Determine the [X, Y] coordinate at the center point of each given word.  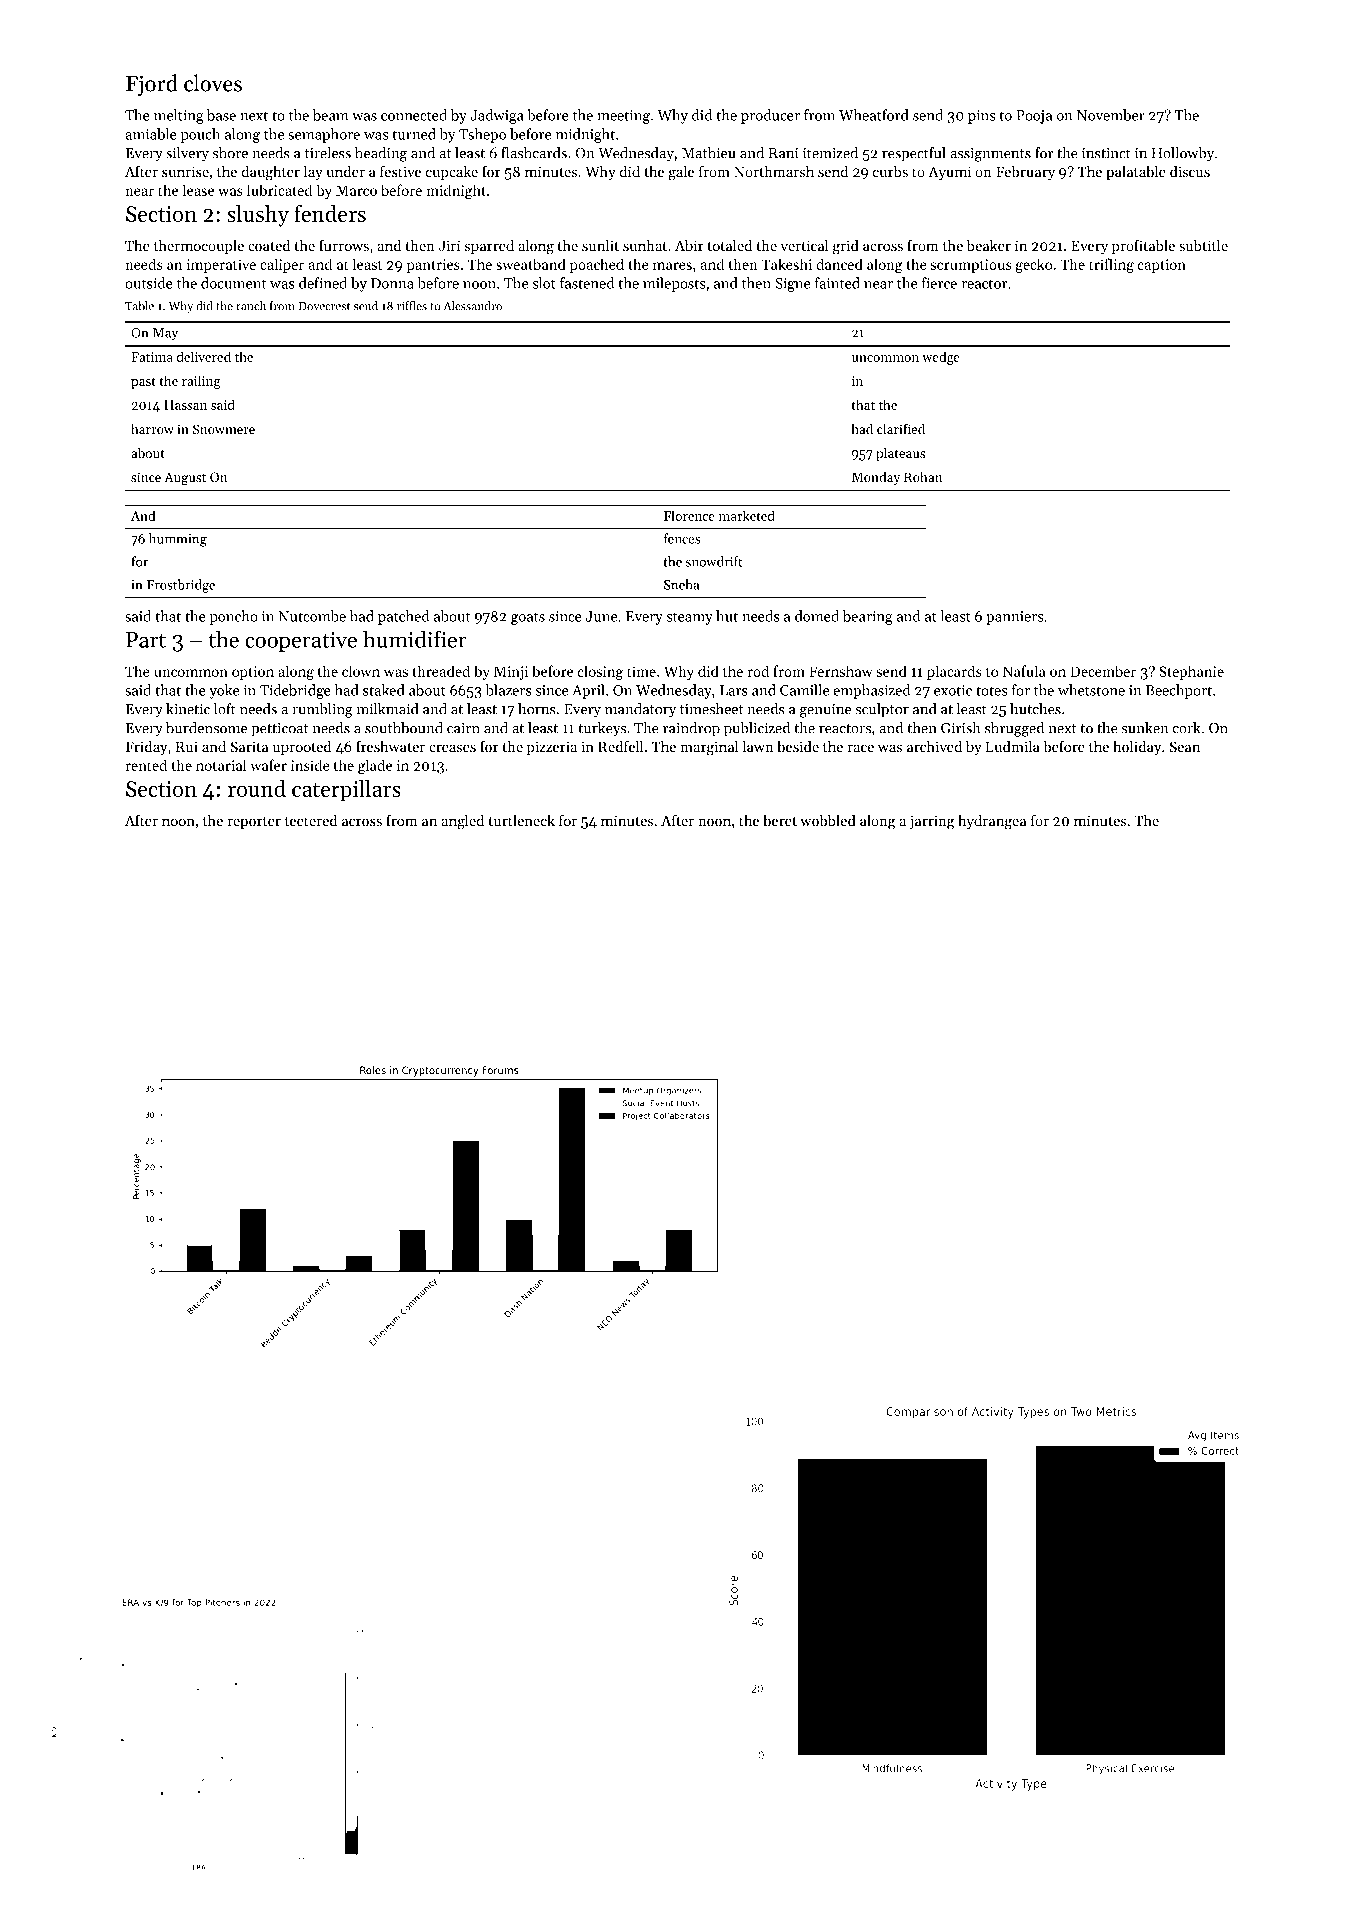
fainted [837, 283]
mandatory [640, 710]
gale [681, 173]
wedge [941, 358]
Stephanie [1191, 672]
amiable [151, 134]
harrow [152, 429]
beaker [989, 245]
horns [537, 709]
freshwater [390, 746]
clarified [901, 428]
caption [1162, 266]
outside [149, 283]
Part [146, 640]
